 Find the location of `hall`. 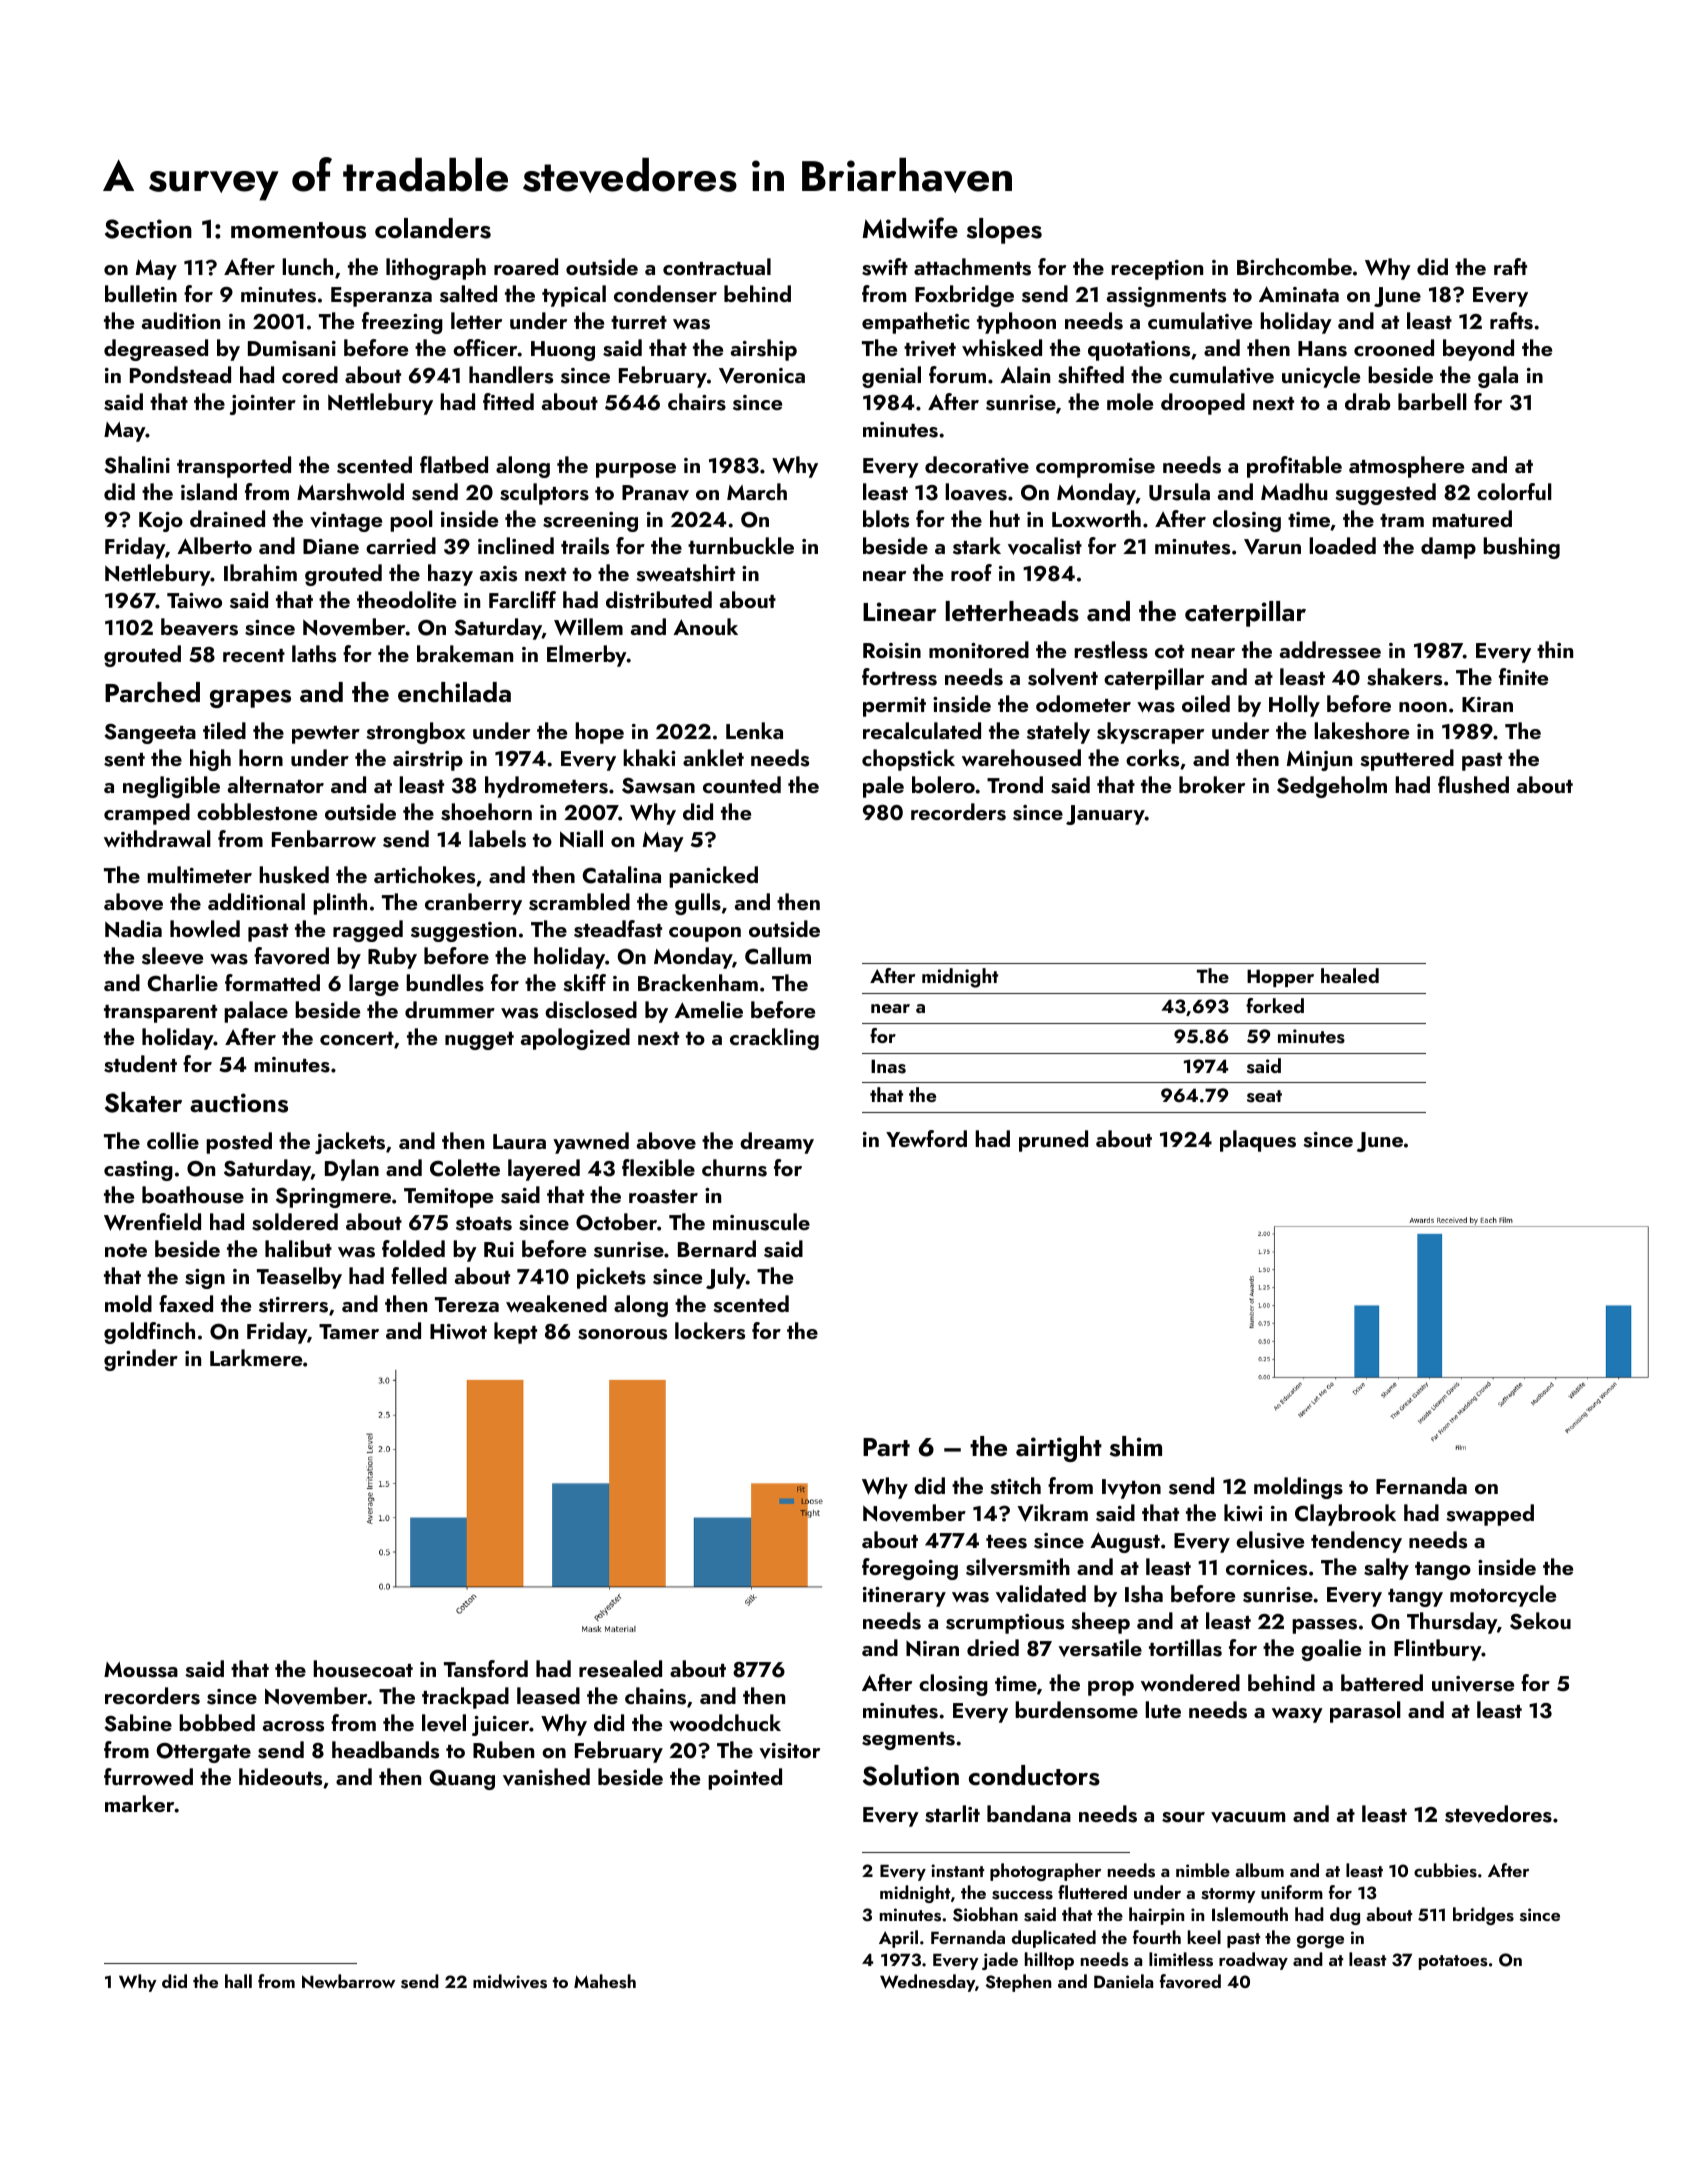

hall is located at coordinates (238, 1981).
